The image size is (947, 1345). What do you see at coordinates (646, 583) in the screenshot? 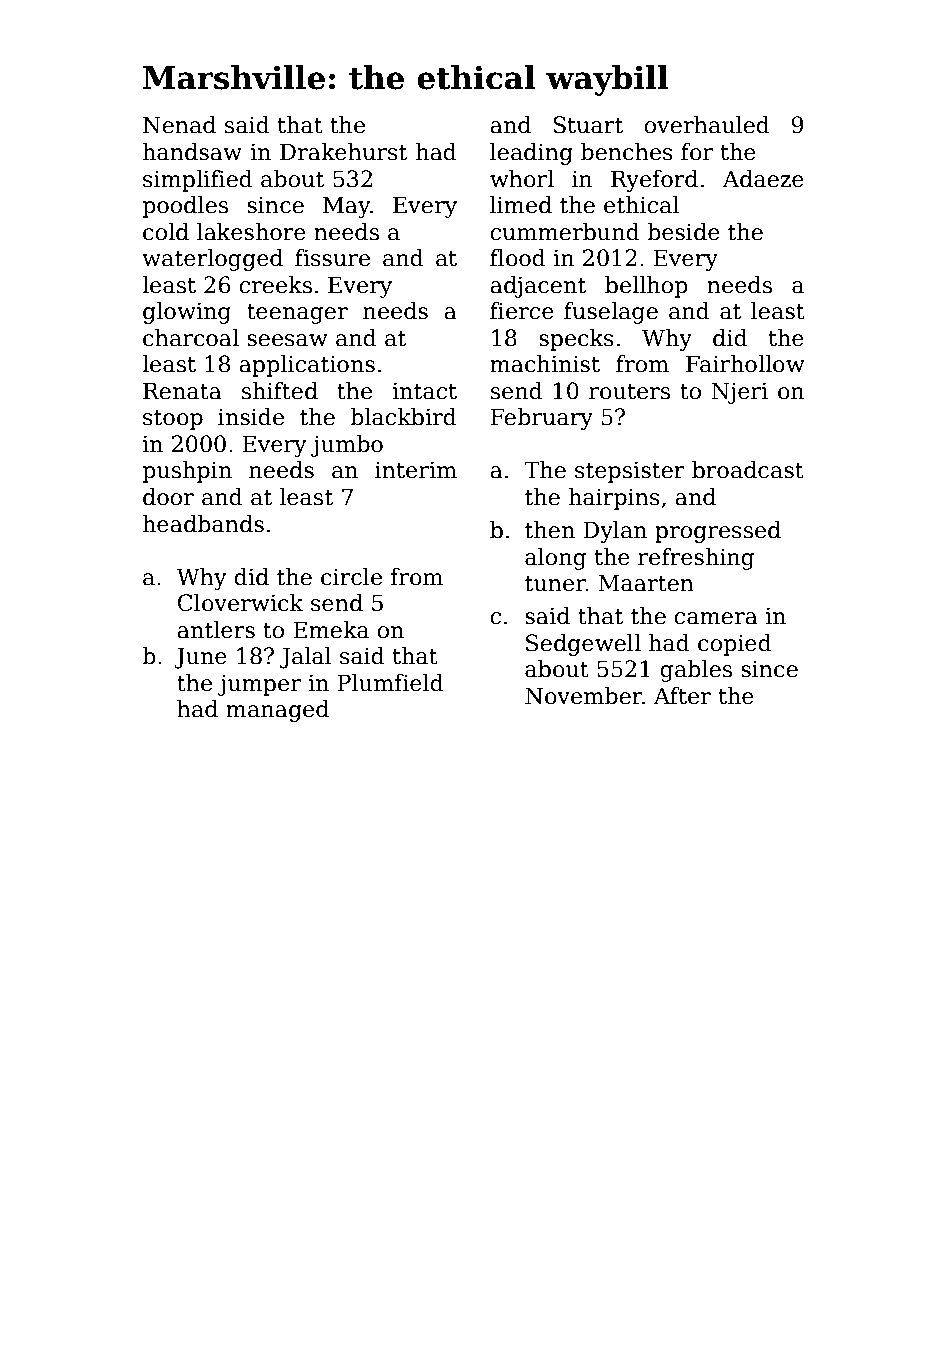
I see `Maarten` at bounding box center [646, 583].
